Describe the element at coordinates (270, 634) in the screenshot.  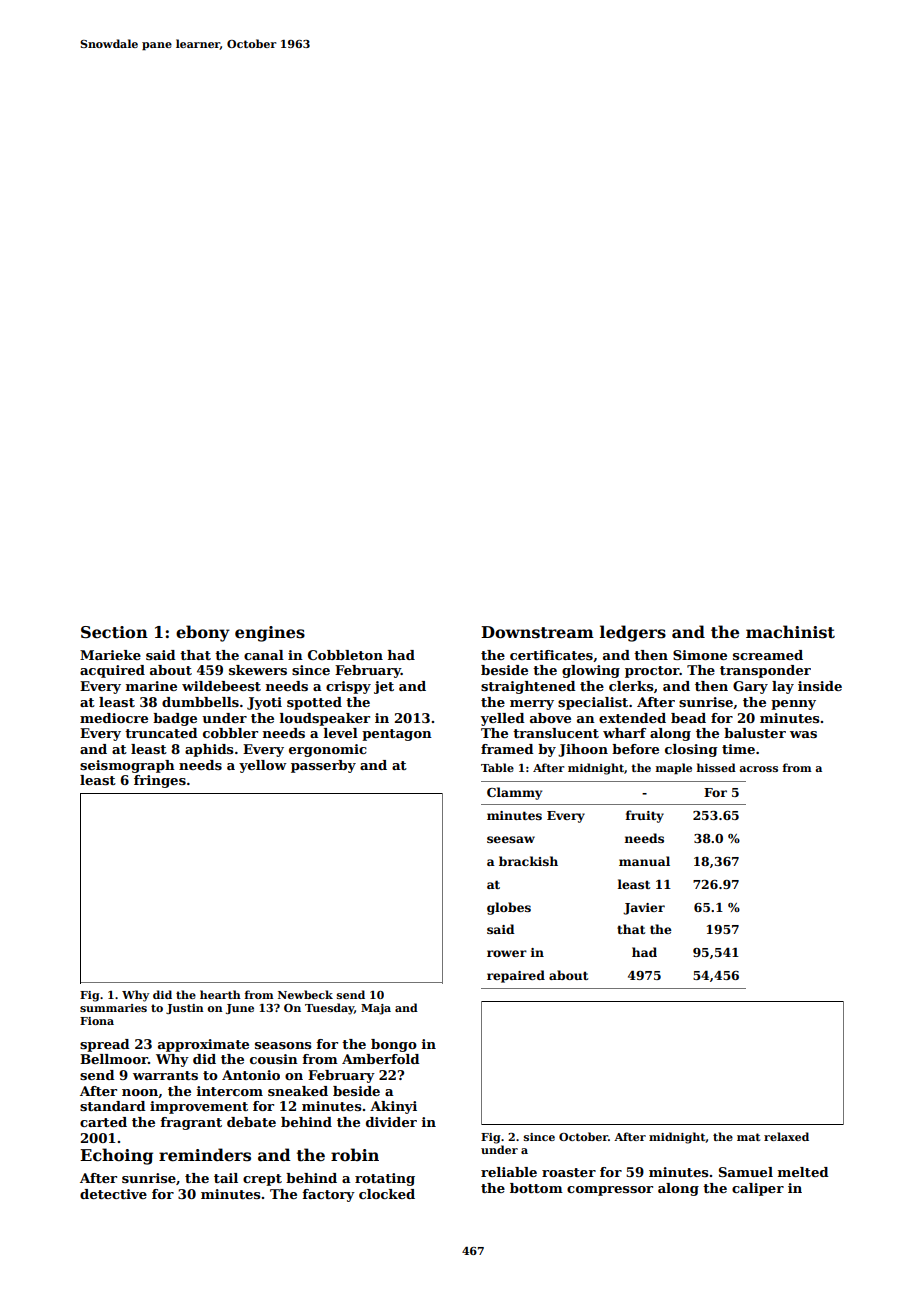
I see `engines` at that location.
